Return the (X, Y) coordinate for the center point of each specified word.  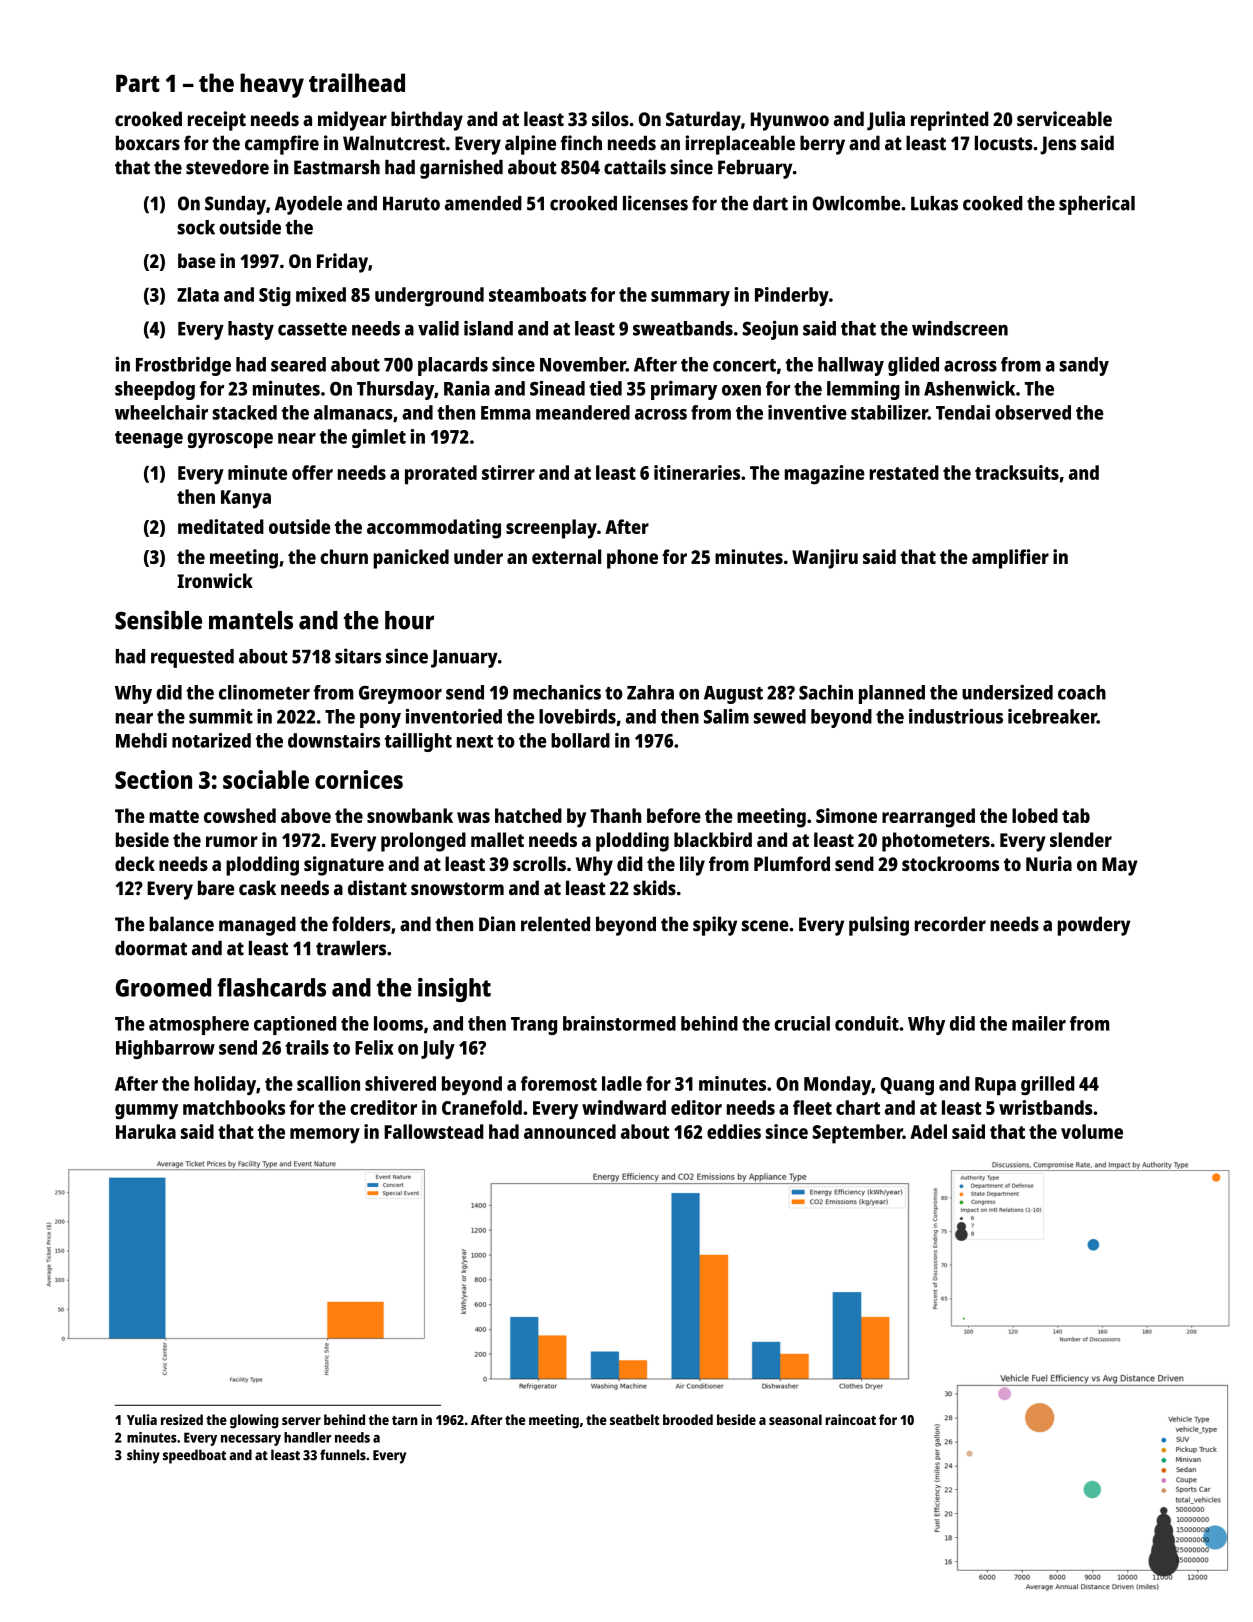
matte (174, 816)
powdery (1094, 926)
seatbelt (635, 1419)
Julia (886, 121)
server (301, 1421)
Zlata (198, 294)
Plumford (792, 863)
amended (483, 203)
